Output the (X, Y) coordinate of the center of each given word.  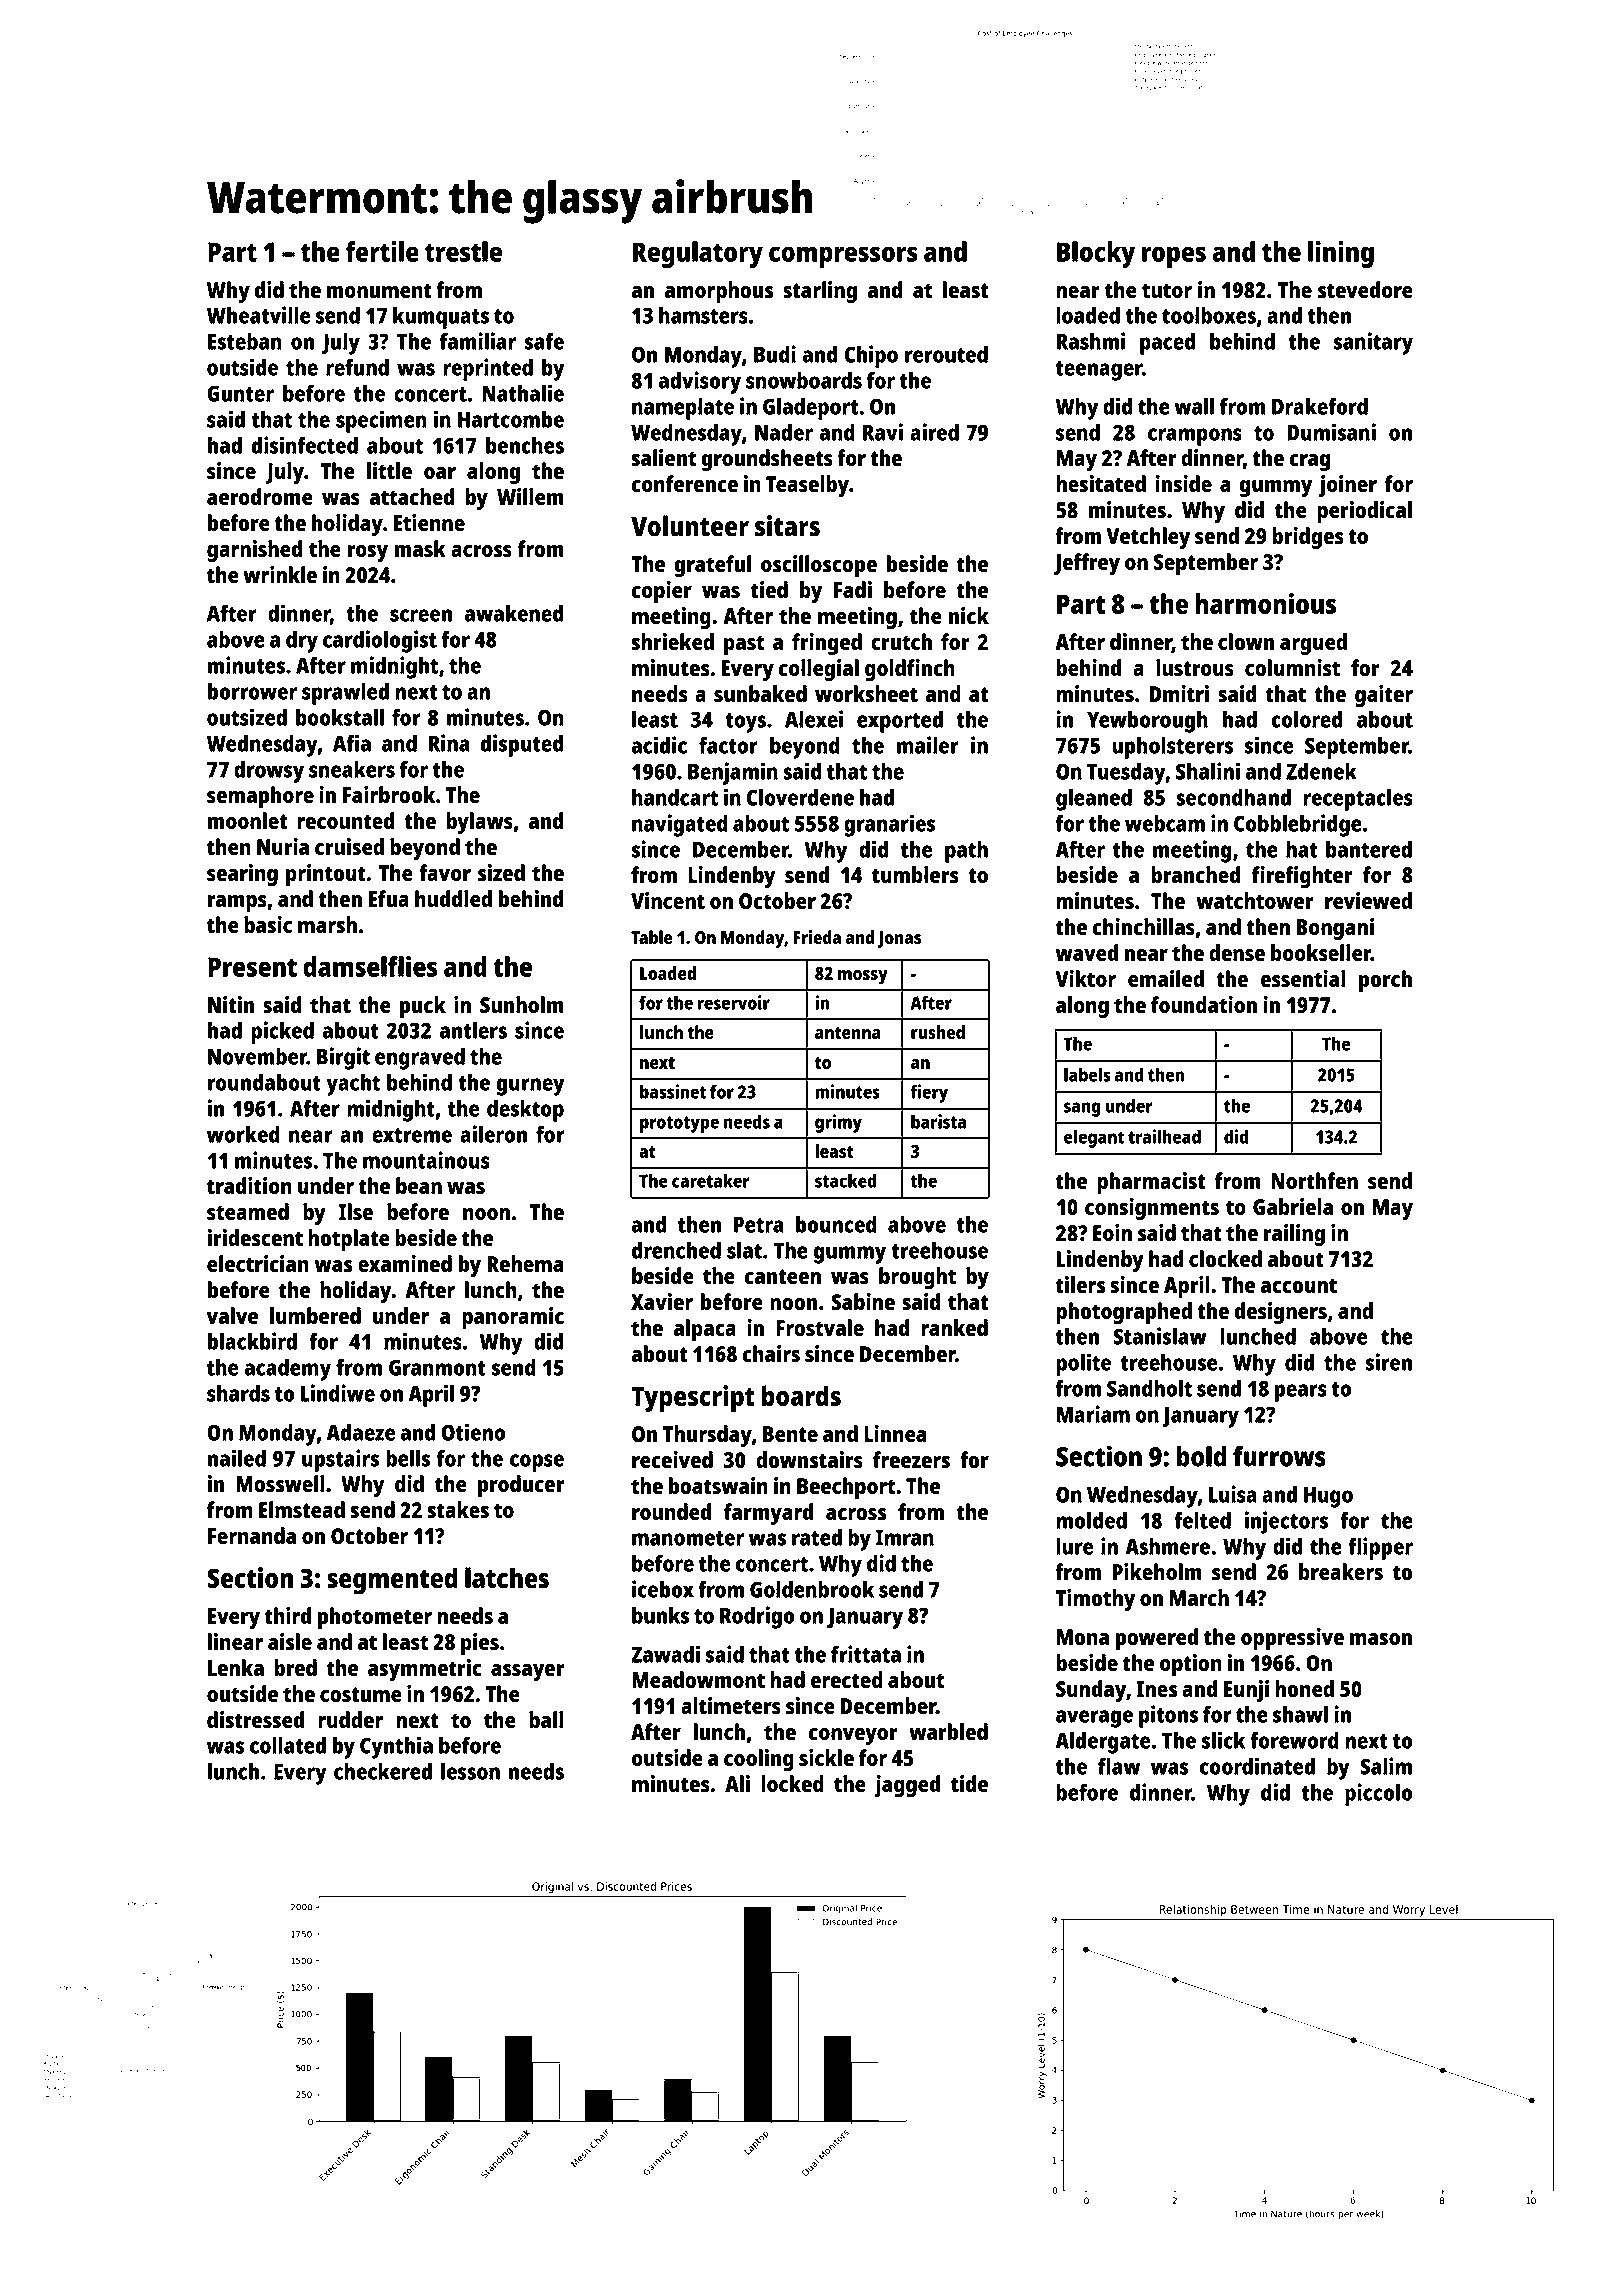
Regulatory (698, 254)
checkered (383, 1771)
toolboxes (1209, 315)
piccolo (1379, 1794)
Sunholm (522, 1004)
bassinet (673, 1091)
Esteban (245, 341)
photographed (1124, 1313)
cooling (759, 1760)
